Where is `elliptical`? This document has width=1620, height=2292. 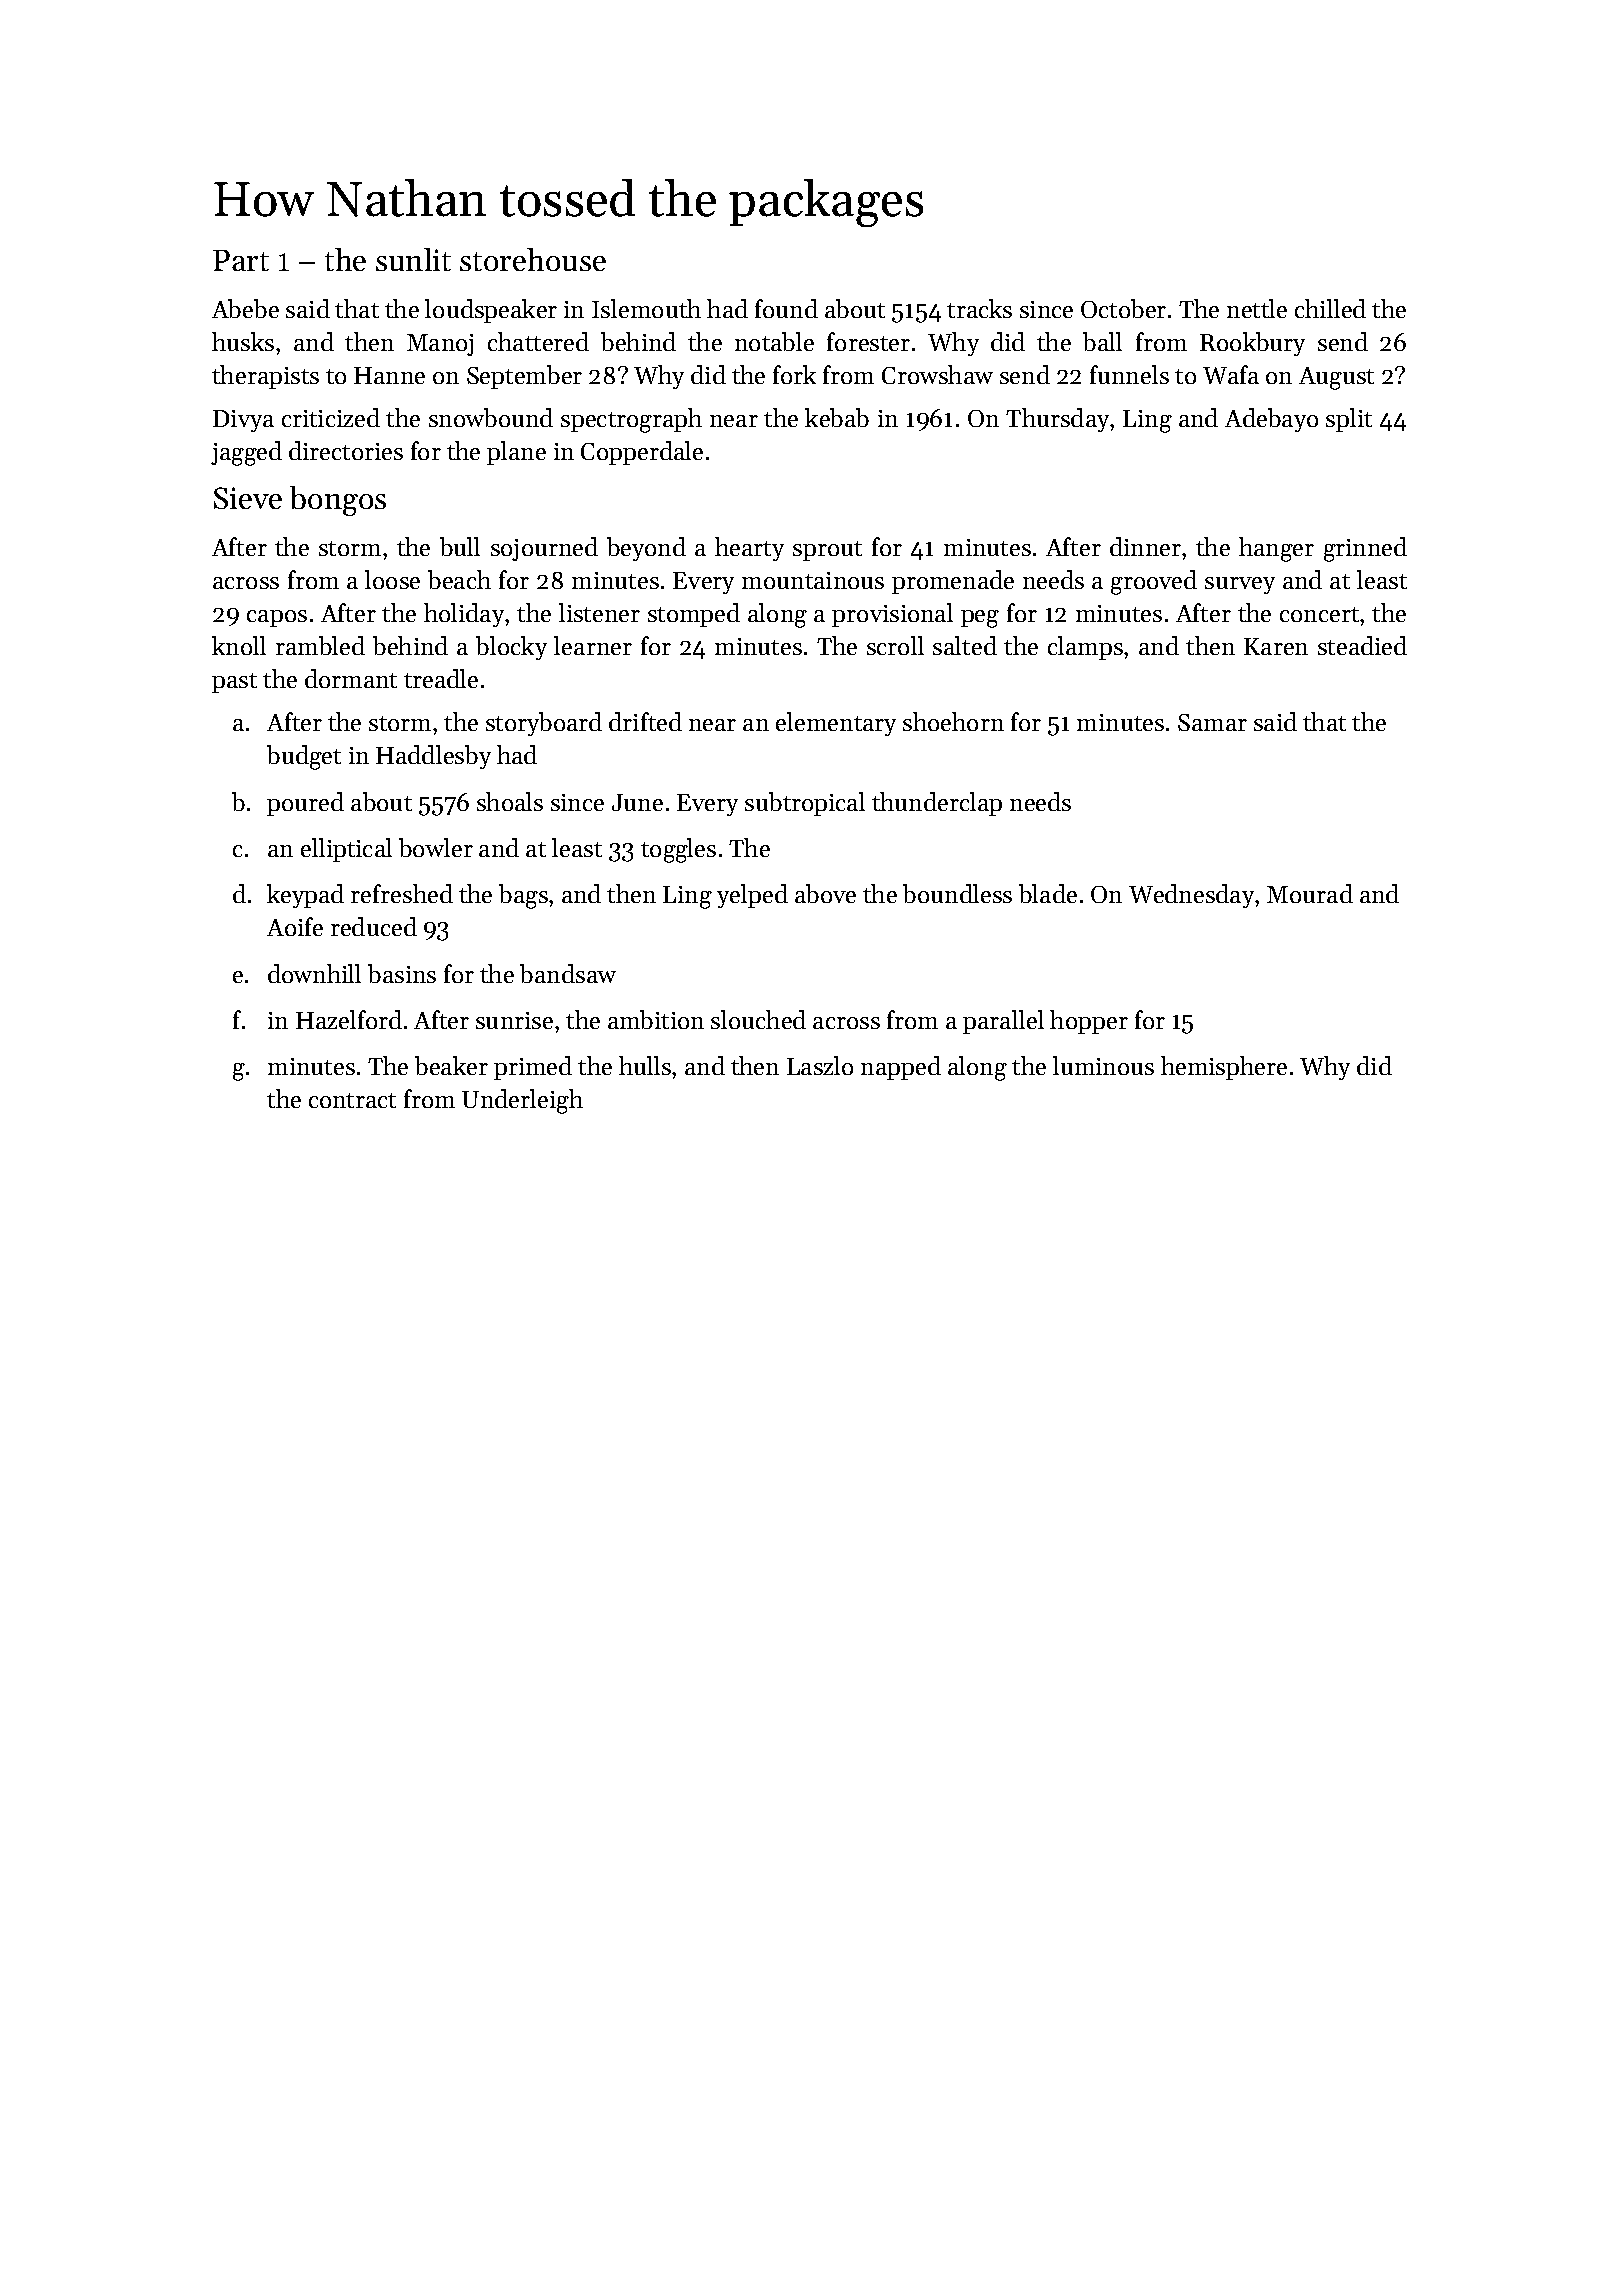 elliptical is located at coordinates (346, 850).
